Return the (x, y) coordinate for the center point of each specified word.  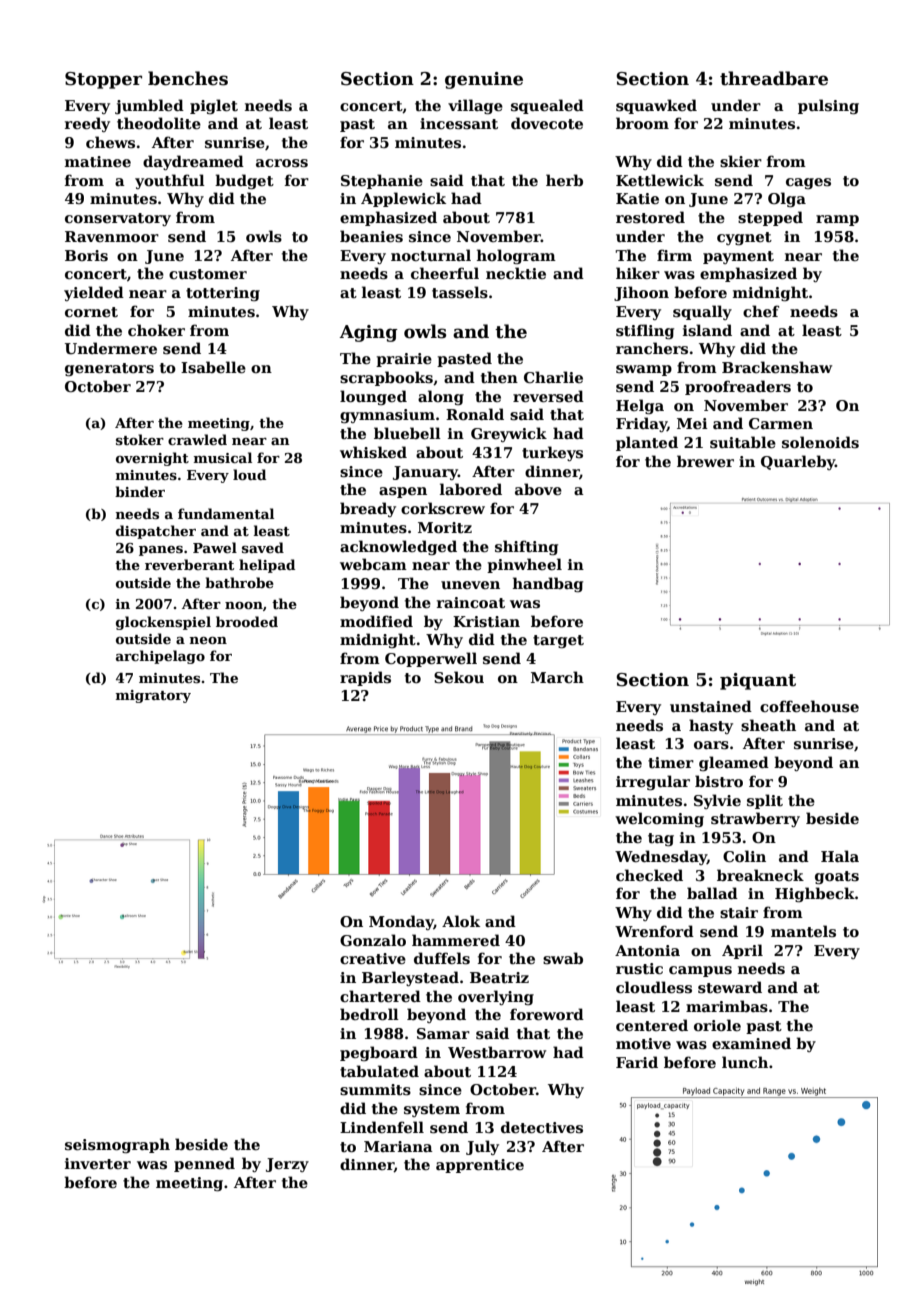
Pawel (215, 547)
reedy (87, 124)
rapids (365, 678)
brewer (705, 461)
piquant (758, 681)
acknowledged (398, 547)
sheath (768, 725)
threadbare (774, 78)
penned (204, 1164)
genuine (484, 80)
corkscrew (443, 508)
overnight (152, 459)
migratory (153, 696)
